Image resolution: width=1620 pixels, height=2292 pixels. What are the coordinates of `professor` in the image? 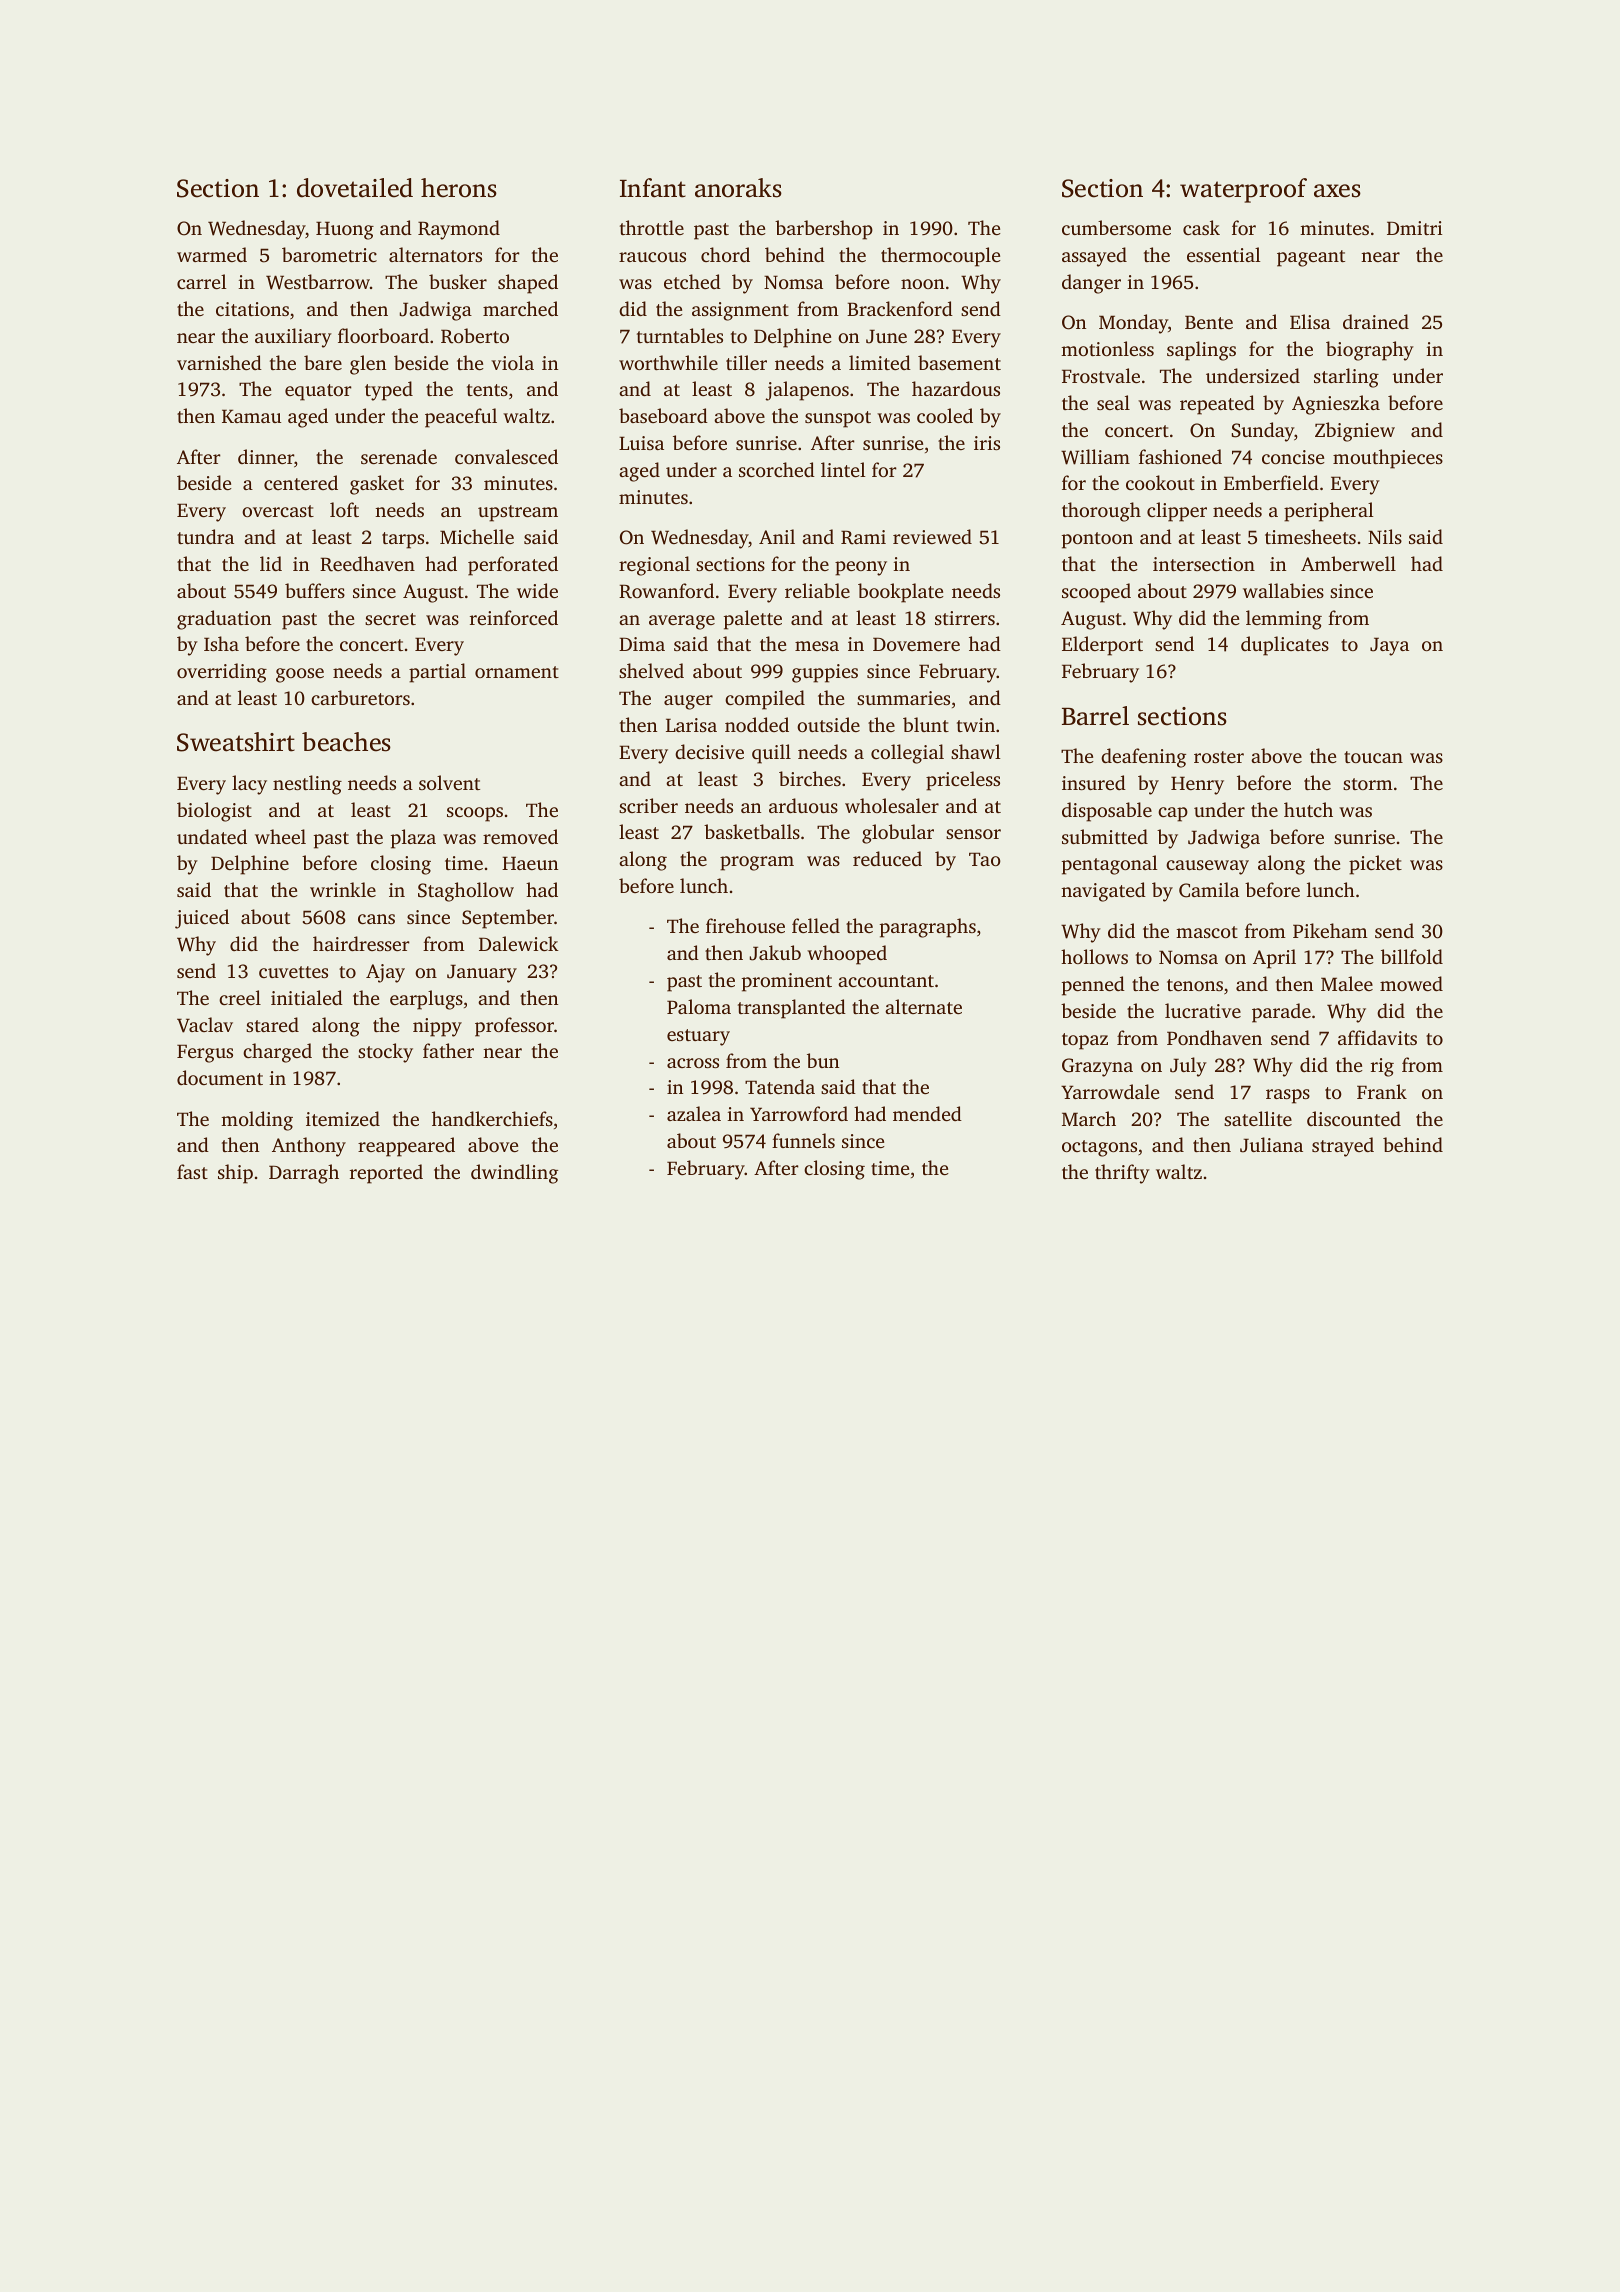 It's located at (514, 1027).
